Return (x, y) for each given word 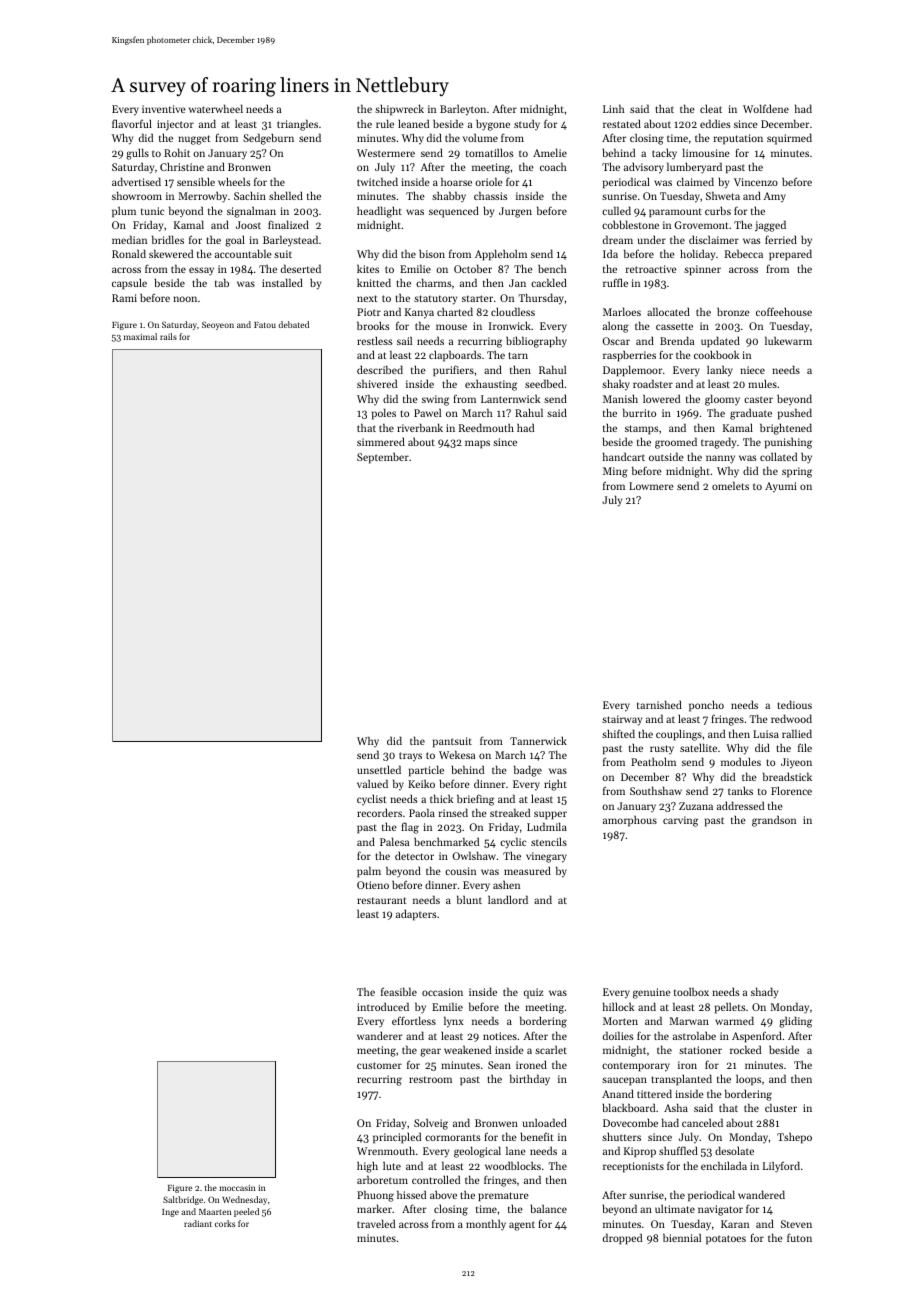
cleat (711, 108)
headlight (379, 212)
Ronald (129, 253)
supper (550, 815)
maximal (140, 336)
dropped (622, 1239)
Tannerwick (538, 741)
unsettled (379, 769)
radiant (198, 1223)
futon (799, 1237)
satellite (698, 747)
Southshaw (656, 790)
